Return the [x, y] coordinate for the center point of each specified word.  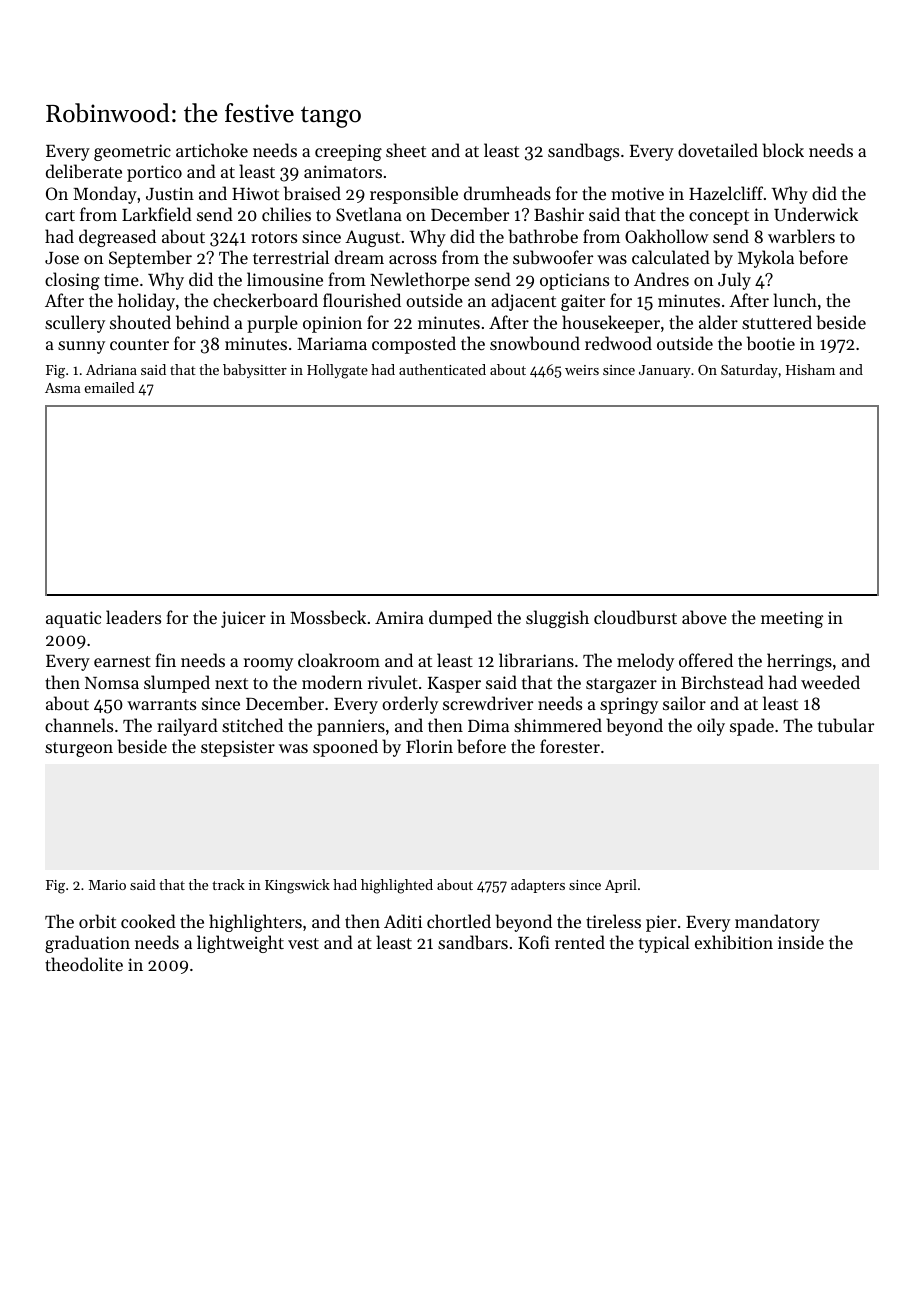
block [783, 150]
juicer [243, 619]
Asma [63, 388]
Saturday [749, 371]
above [704, 617]
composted [414, 345]
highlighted [397, 886]
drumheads [507, 193]
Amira [399, 617]
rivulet [393, 682]
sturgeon [79, 749]
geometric [132, 152]
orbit [97, 921]
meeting [792, 619]
